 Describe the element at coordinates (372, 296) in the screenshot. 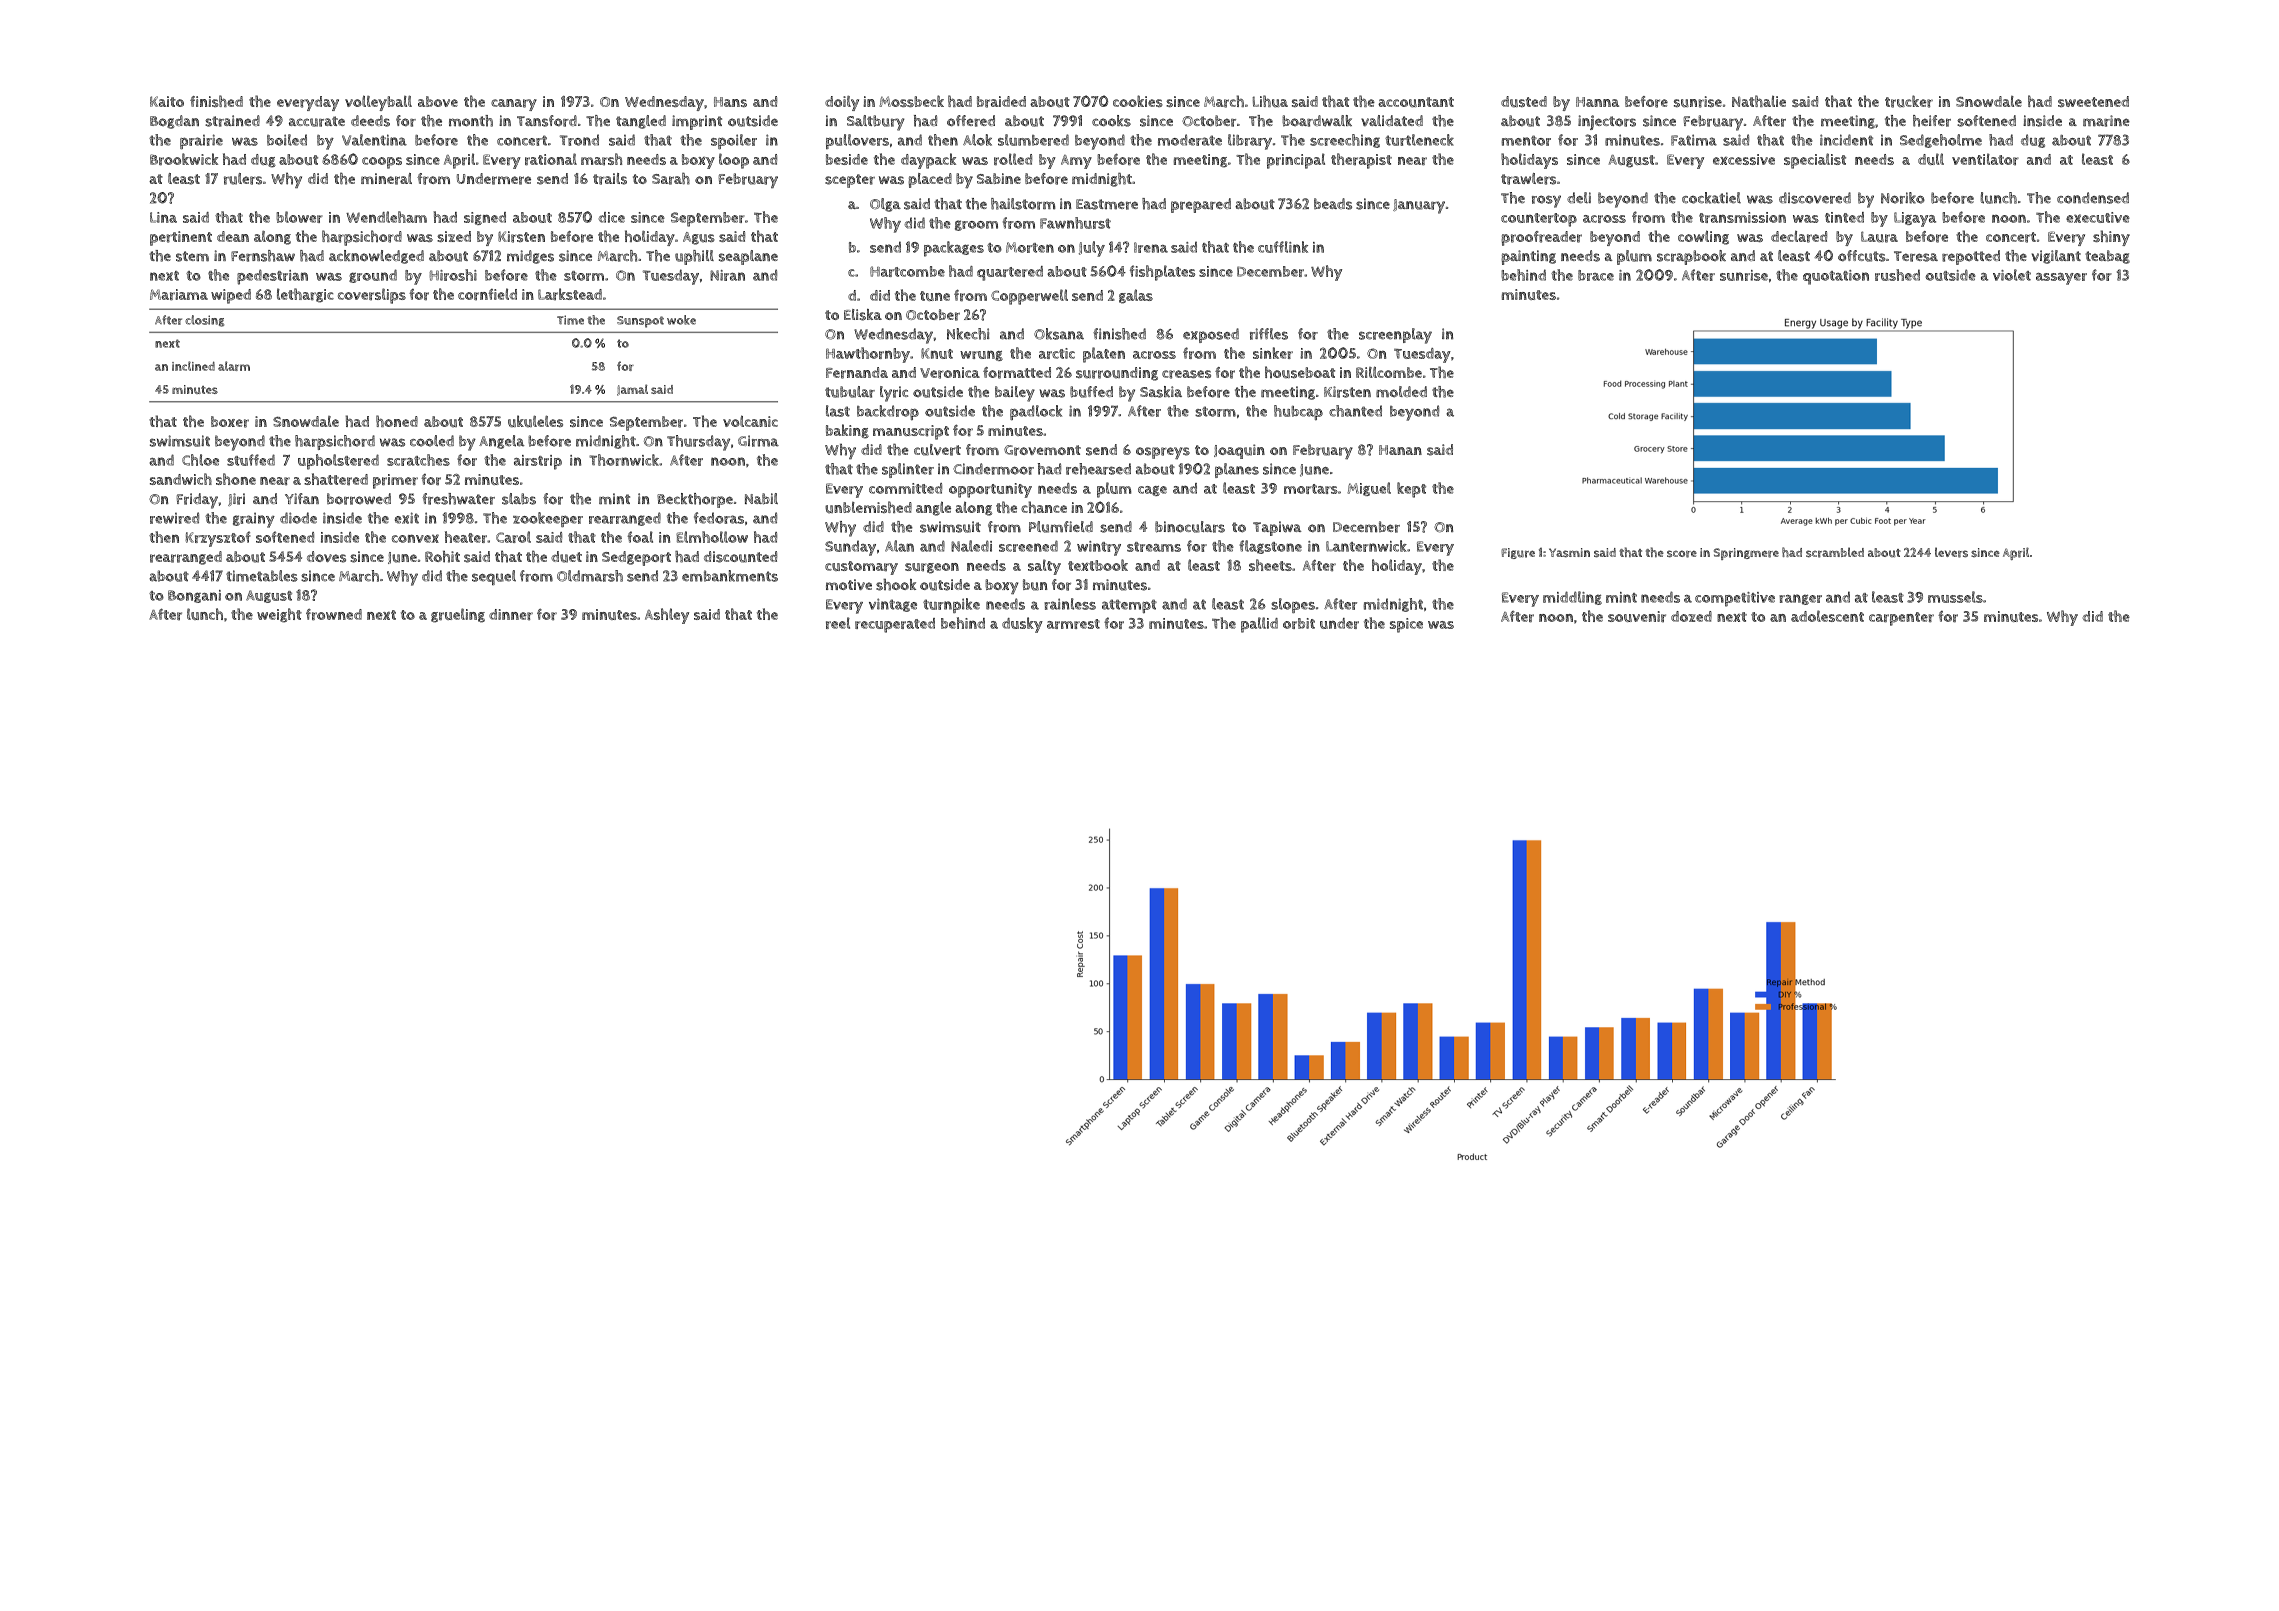

I see `coverslips` at that location.
